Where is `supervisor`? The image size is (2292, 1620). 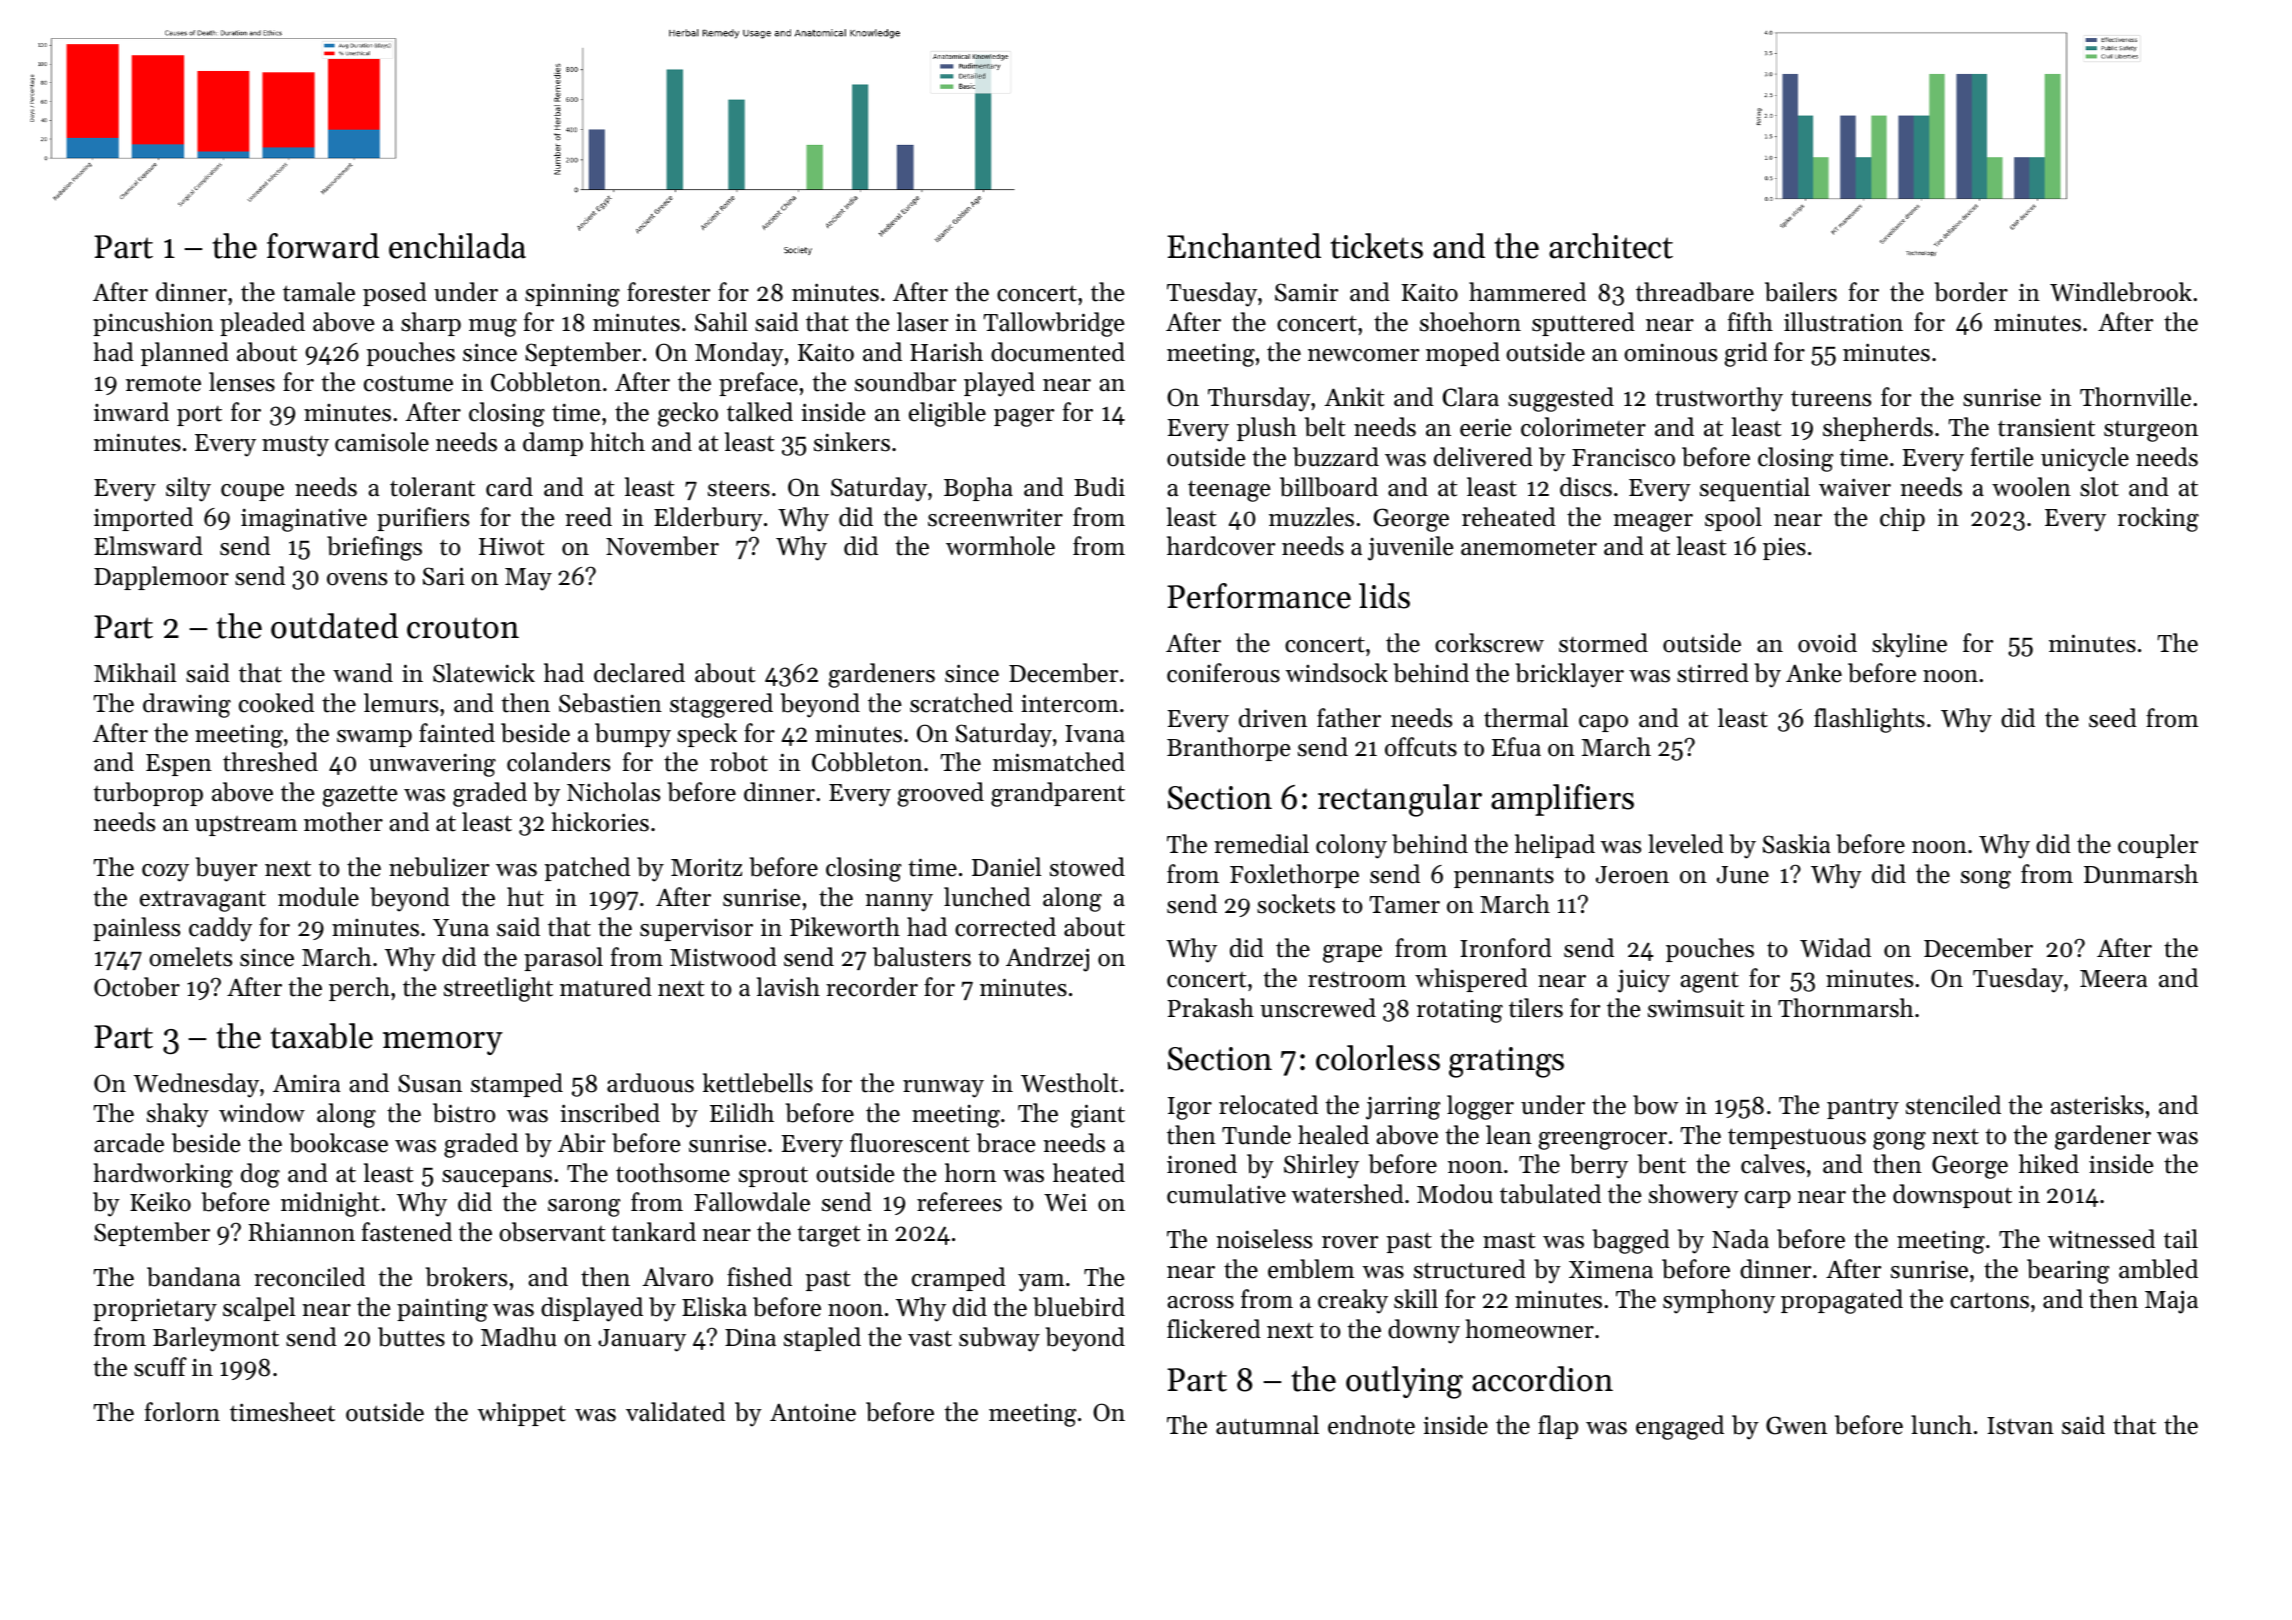
supervisor is located at coordinates (696, 930).
